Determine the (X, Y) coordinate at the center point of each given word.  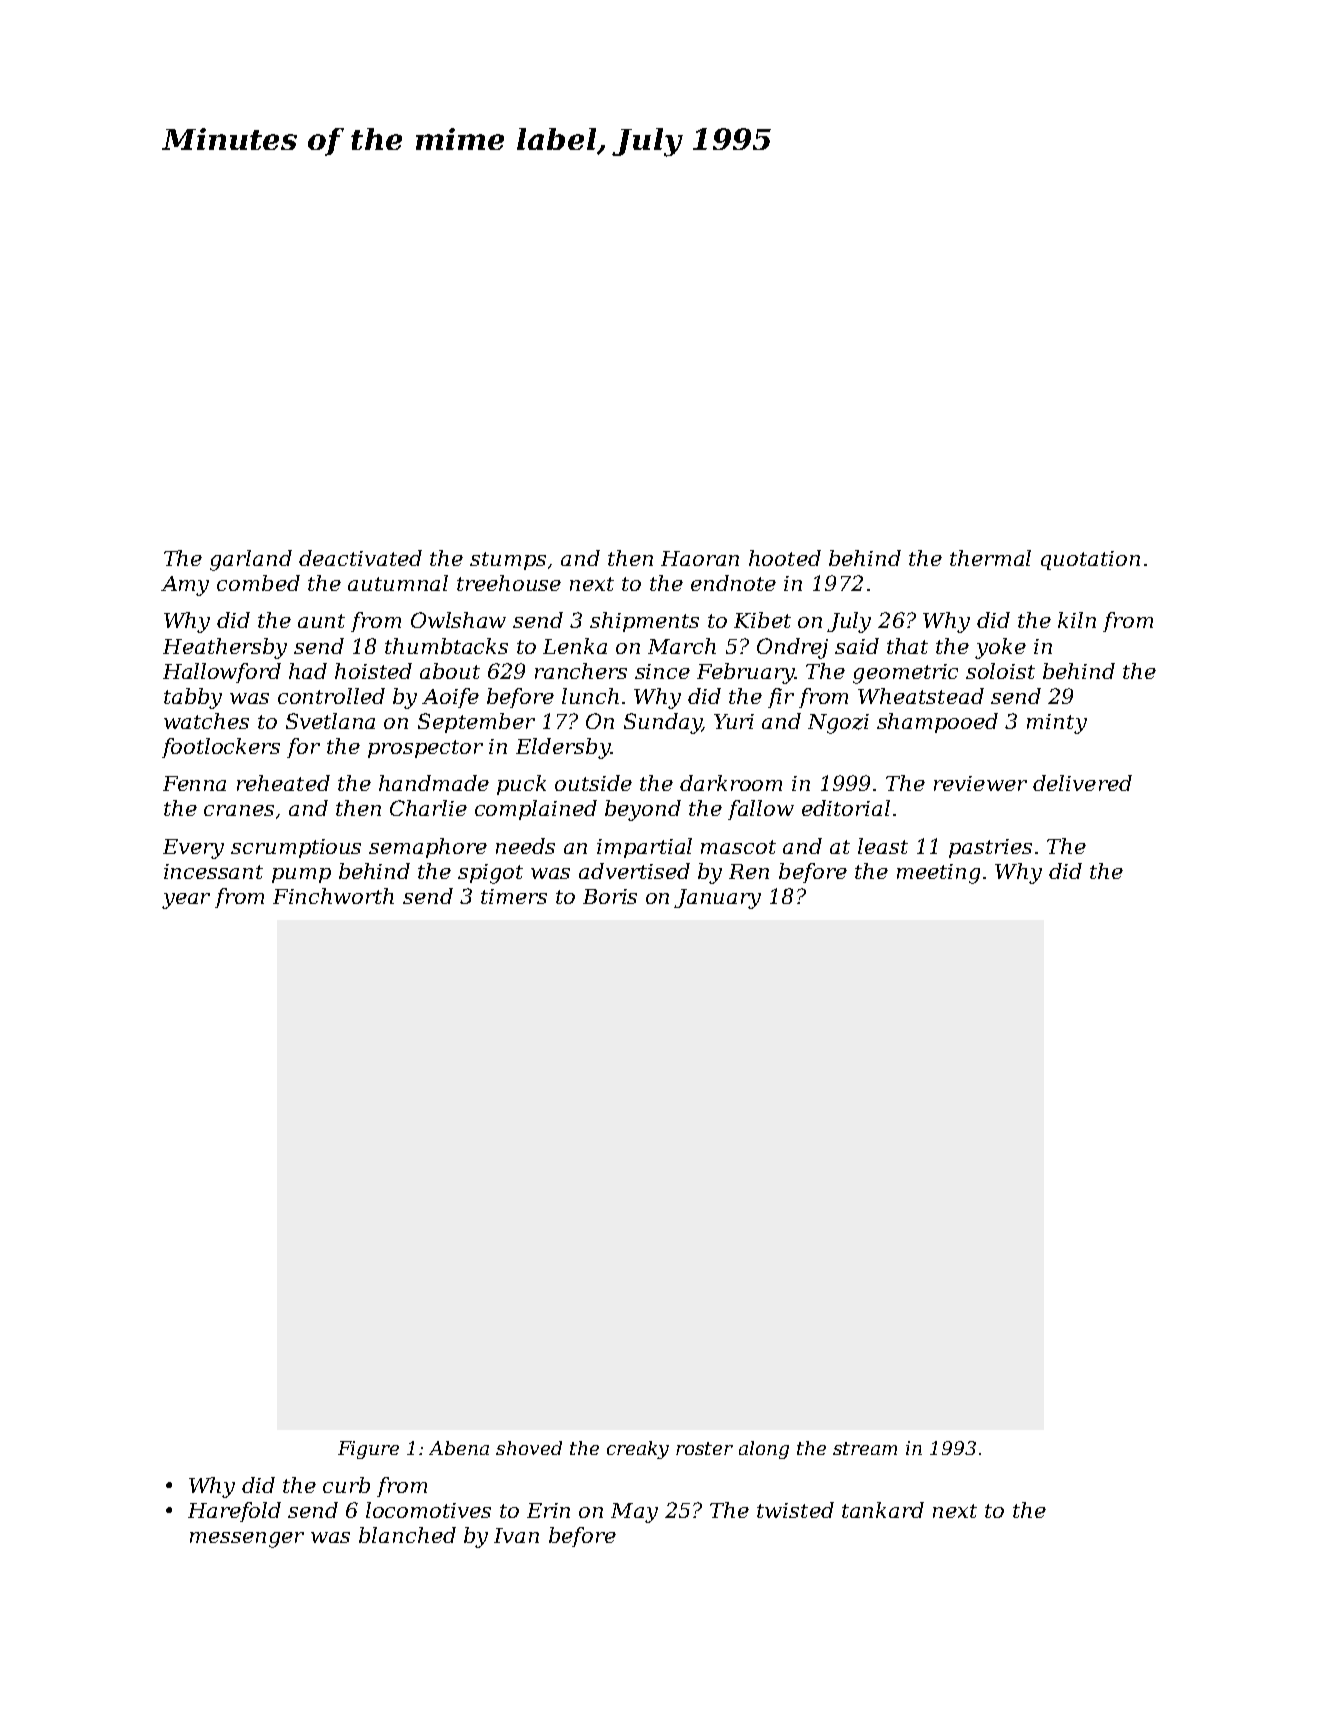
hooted (785, 558)
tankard (883, 1510)
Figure (368, 1450)
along (764, 1450)
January (717, 899)
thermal (990, 558)
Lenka (575, 646)
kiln (1077, 620)
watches (206, 721)
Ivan (516, 1535)
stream (865, 1448)
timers (514, 896)
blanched (407, 1535)
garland (251, 560)
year (186, 901)
